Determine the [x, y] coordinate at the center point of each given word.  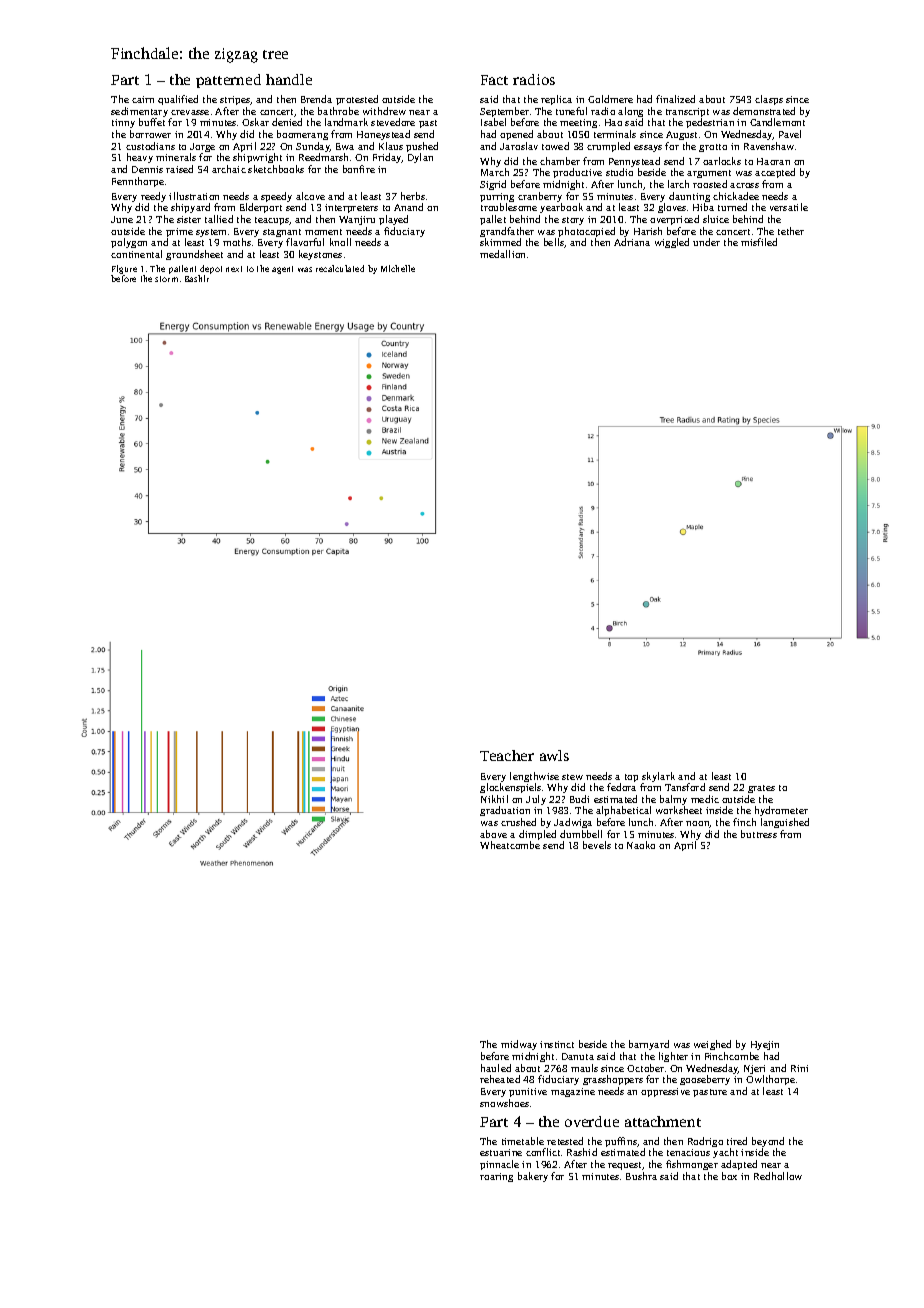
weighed [712, 1045]
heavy [140, 158]
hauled [496, 1068]
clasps [769, 100]
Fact [494, 80]
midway [519, 1045]
